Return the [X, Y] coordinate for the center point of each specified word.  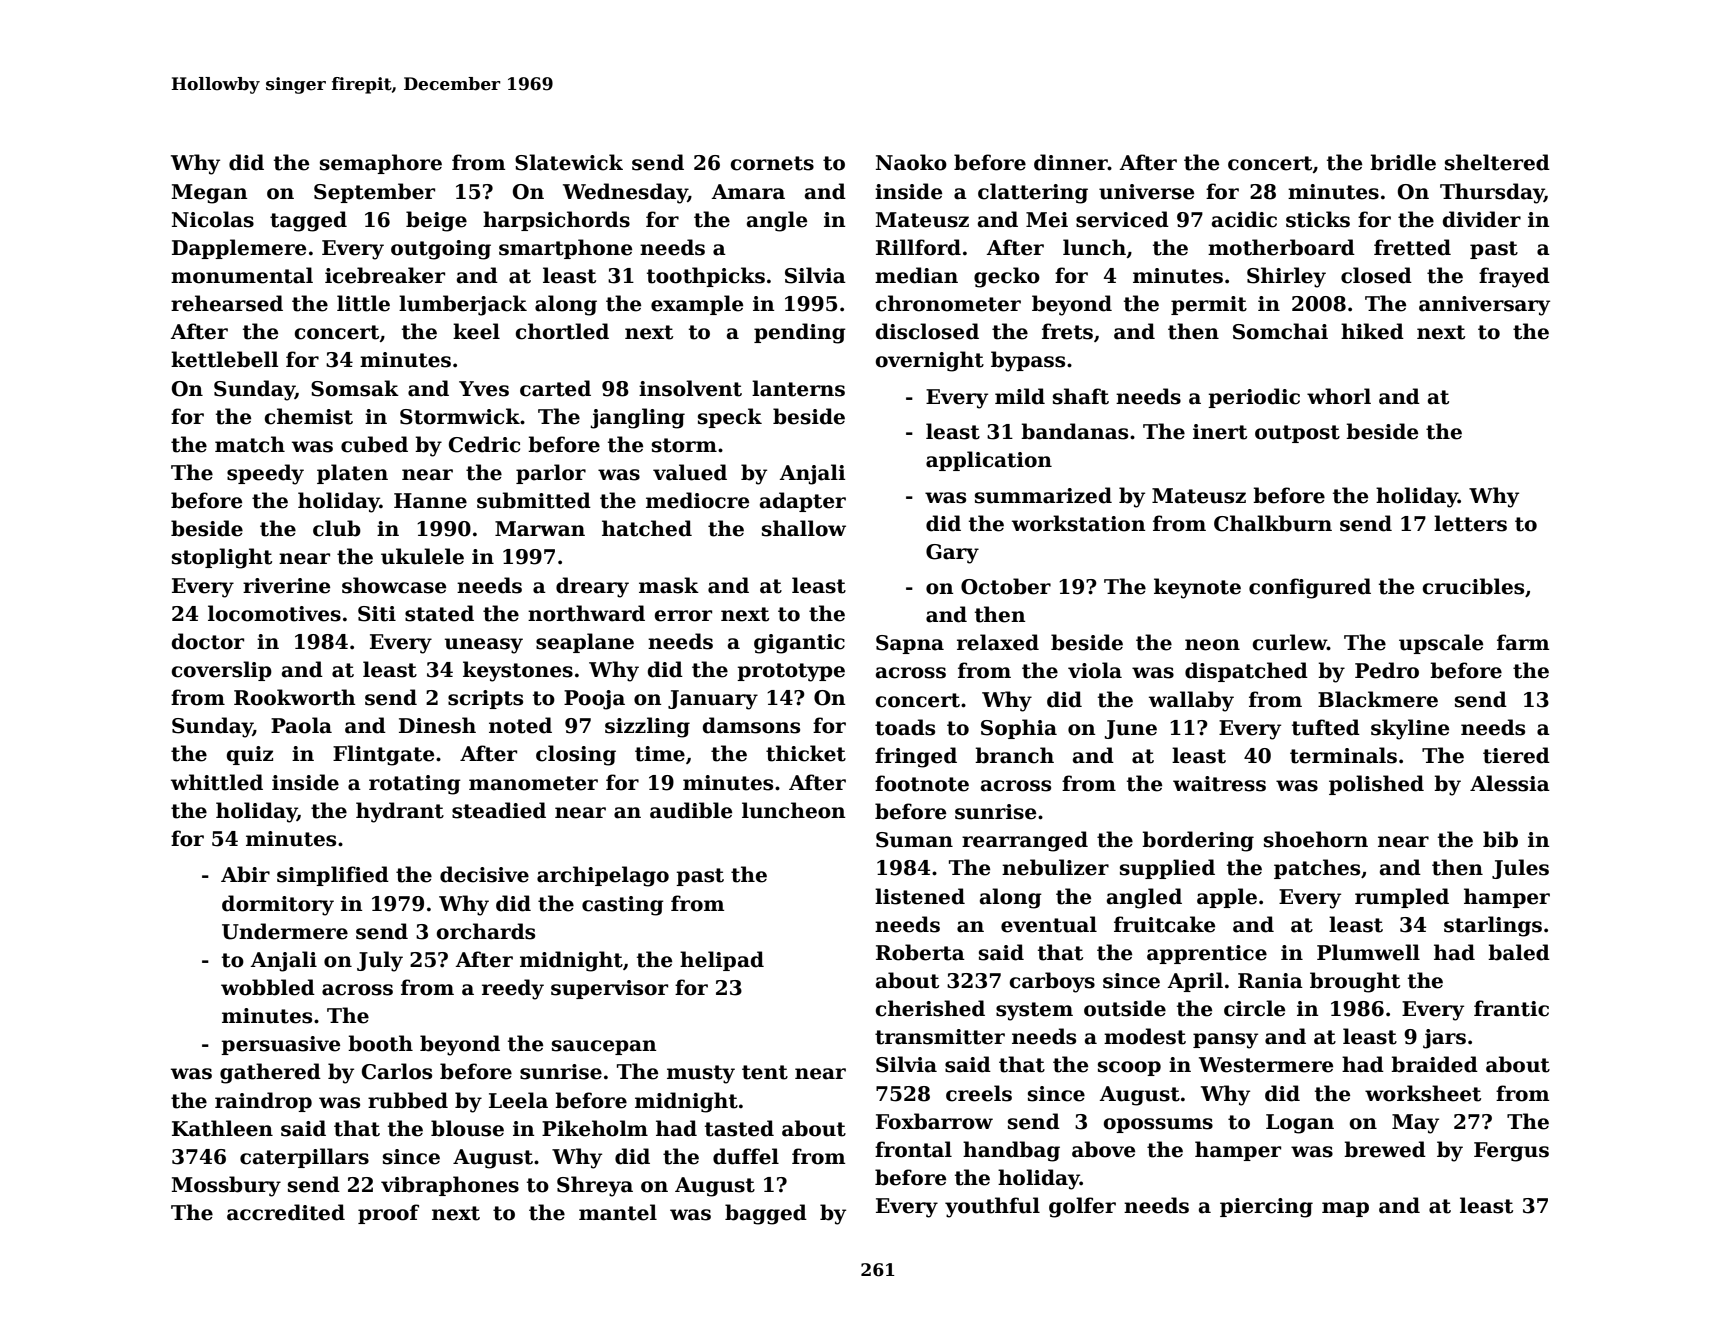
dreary [592, 587]
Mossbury [226, 1186]
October [1006, 586]
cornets [772, 163]
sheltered [1497, 162]
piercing [1266, 1208]
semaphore [381, 164]
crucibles [1473, 586]
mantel [618, 1212]
